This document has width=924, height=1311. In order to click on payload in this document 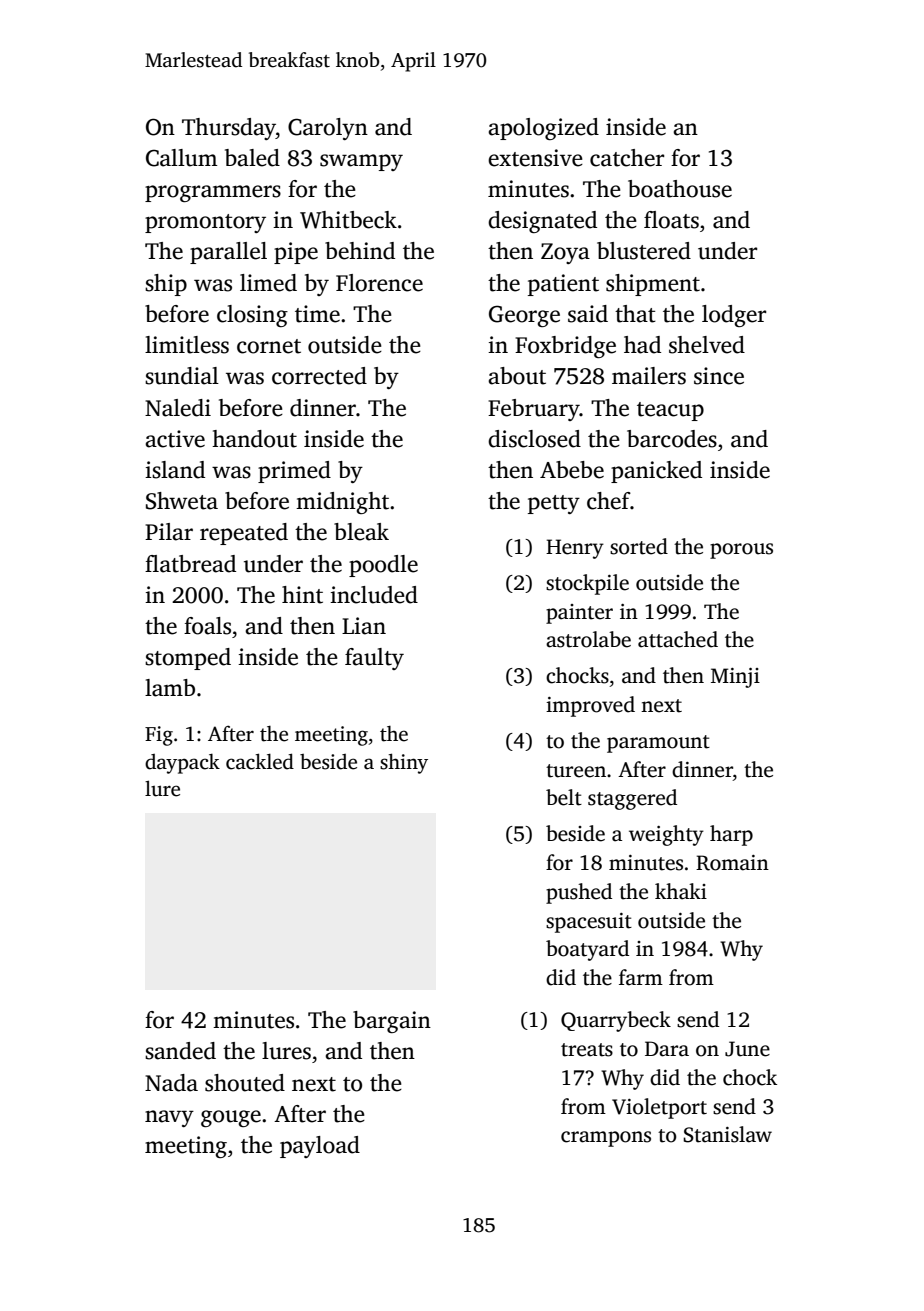, I will do `click(320, 1147)`.
